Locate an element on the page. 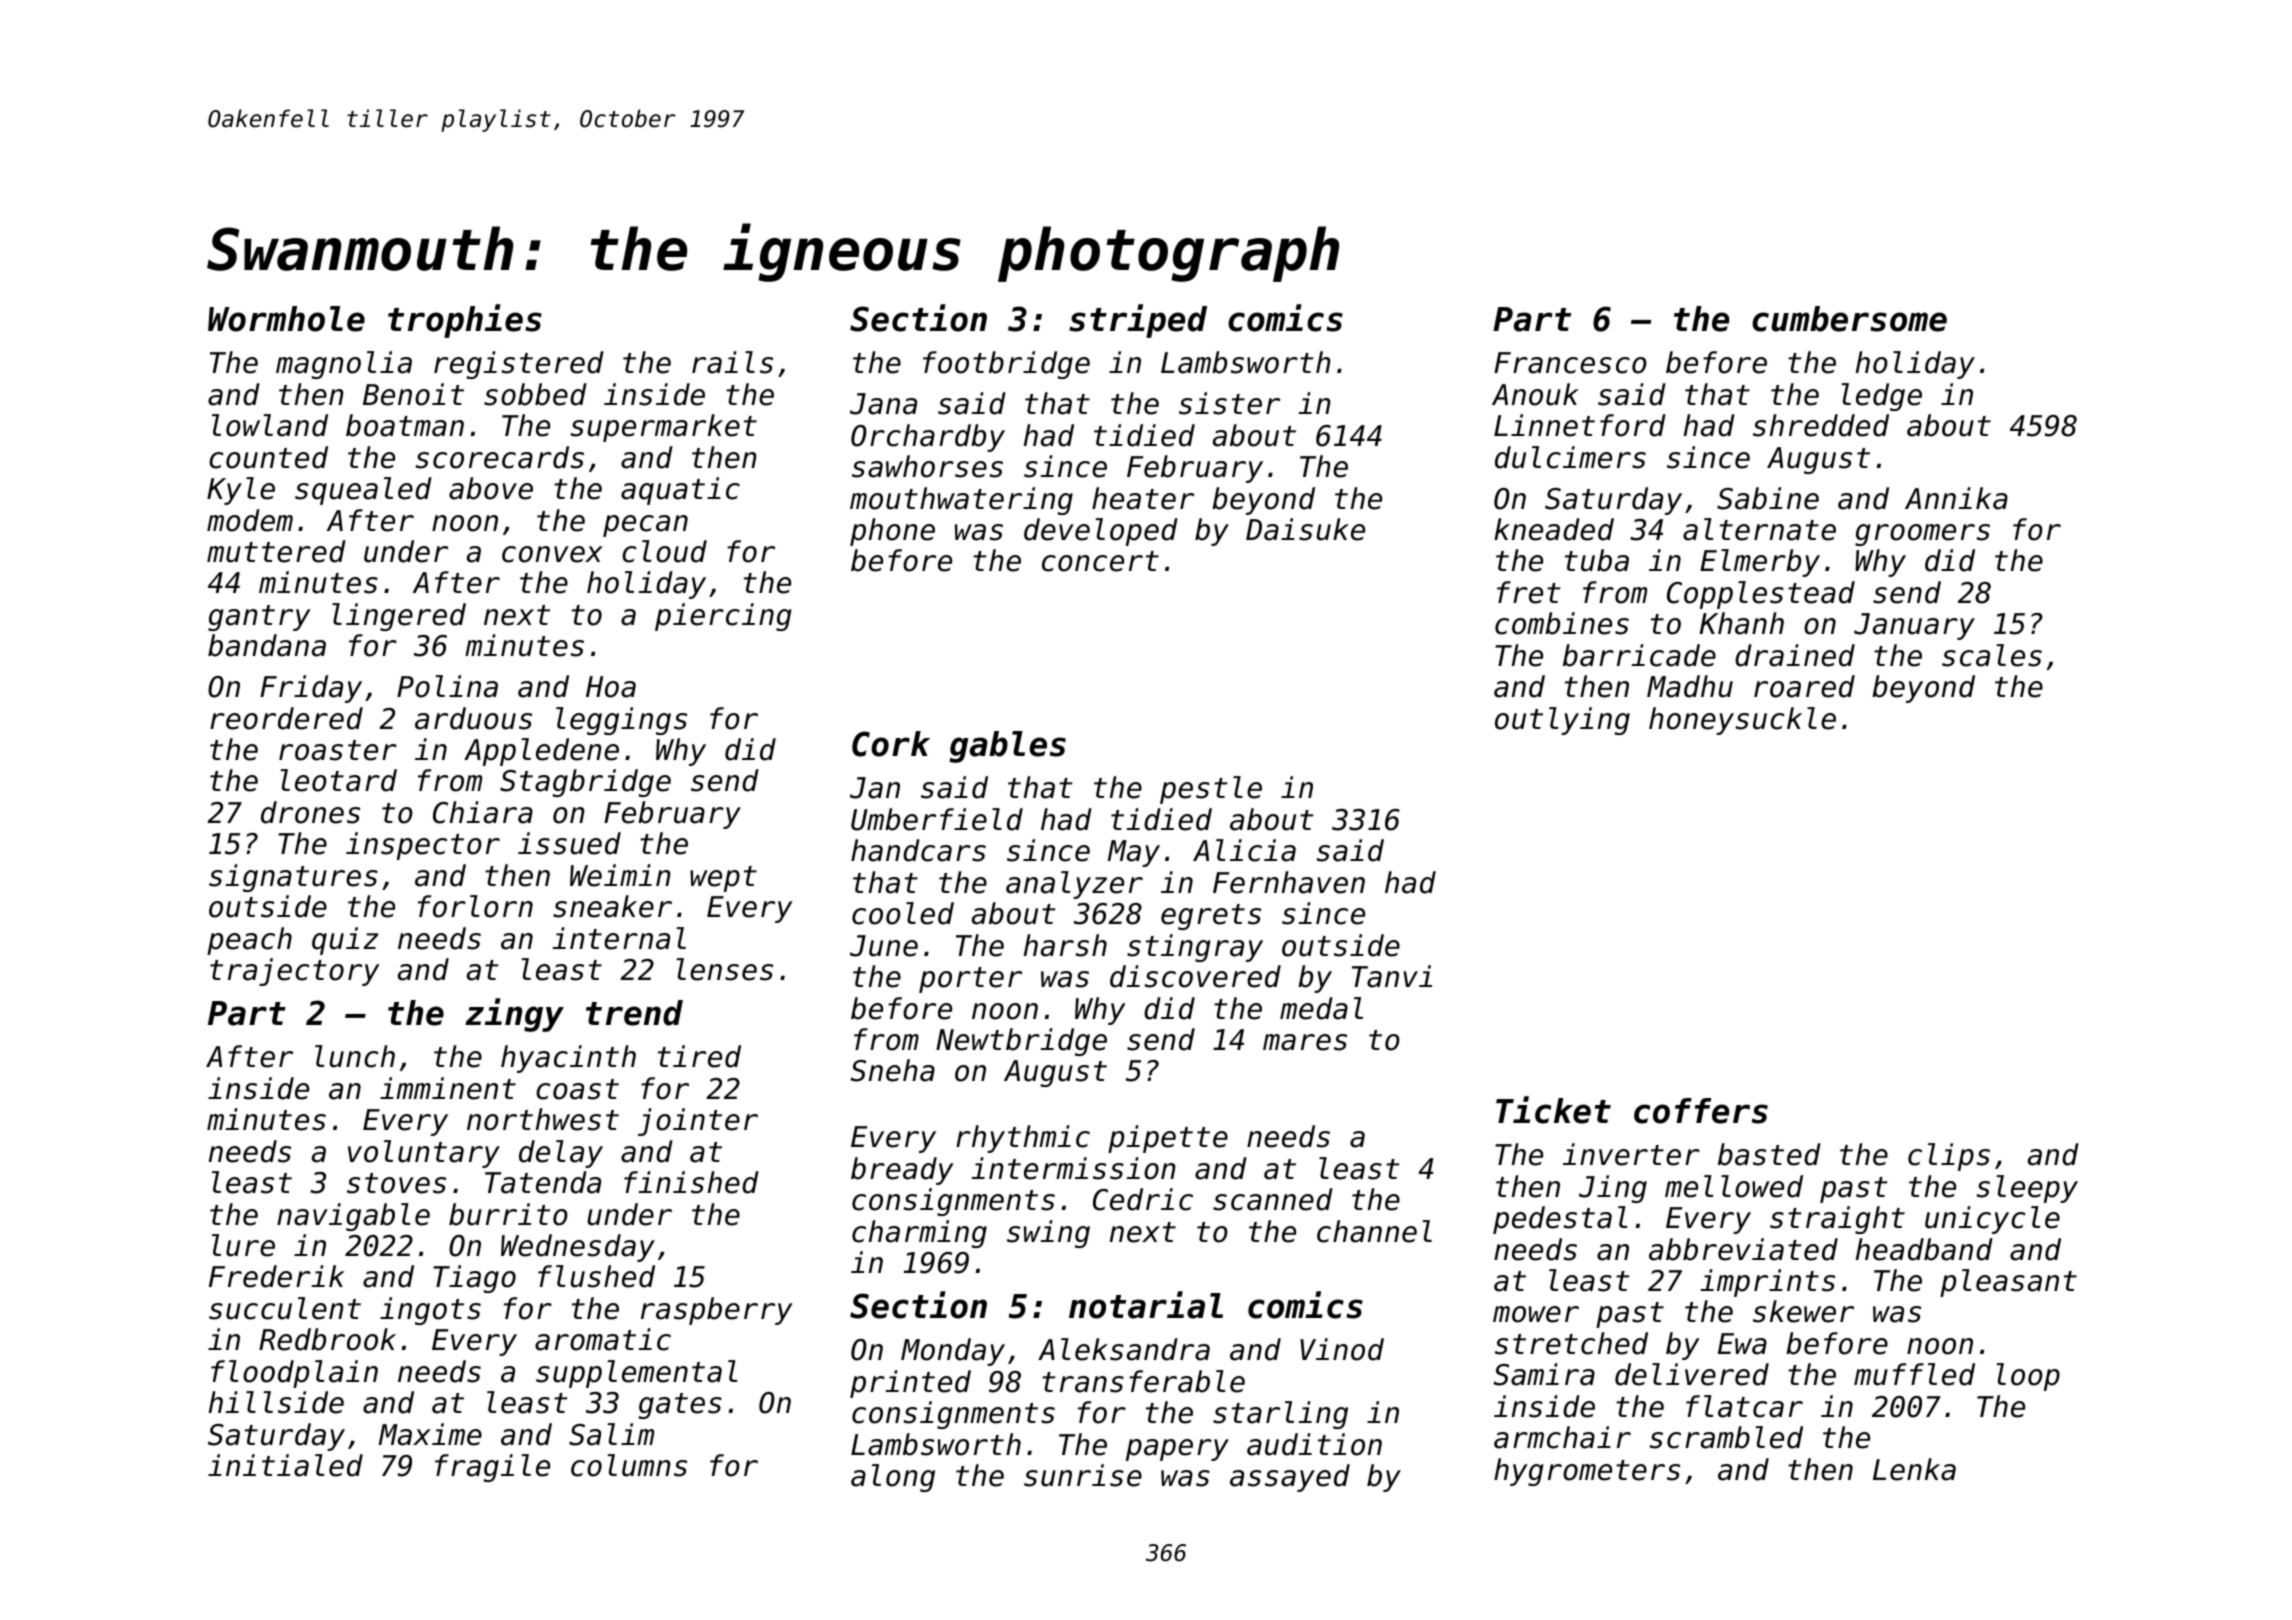 The width and height of the image is (2292, 1620). aromatic is located at coordinates (603, 1339).
